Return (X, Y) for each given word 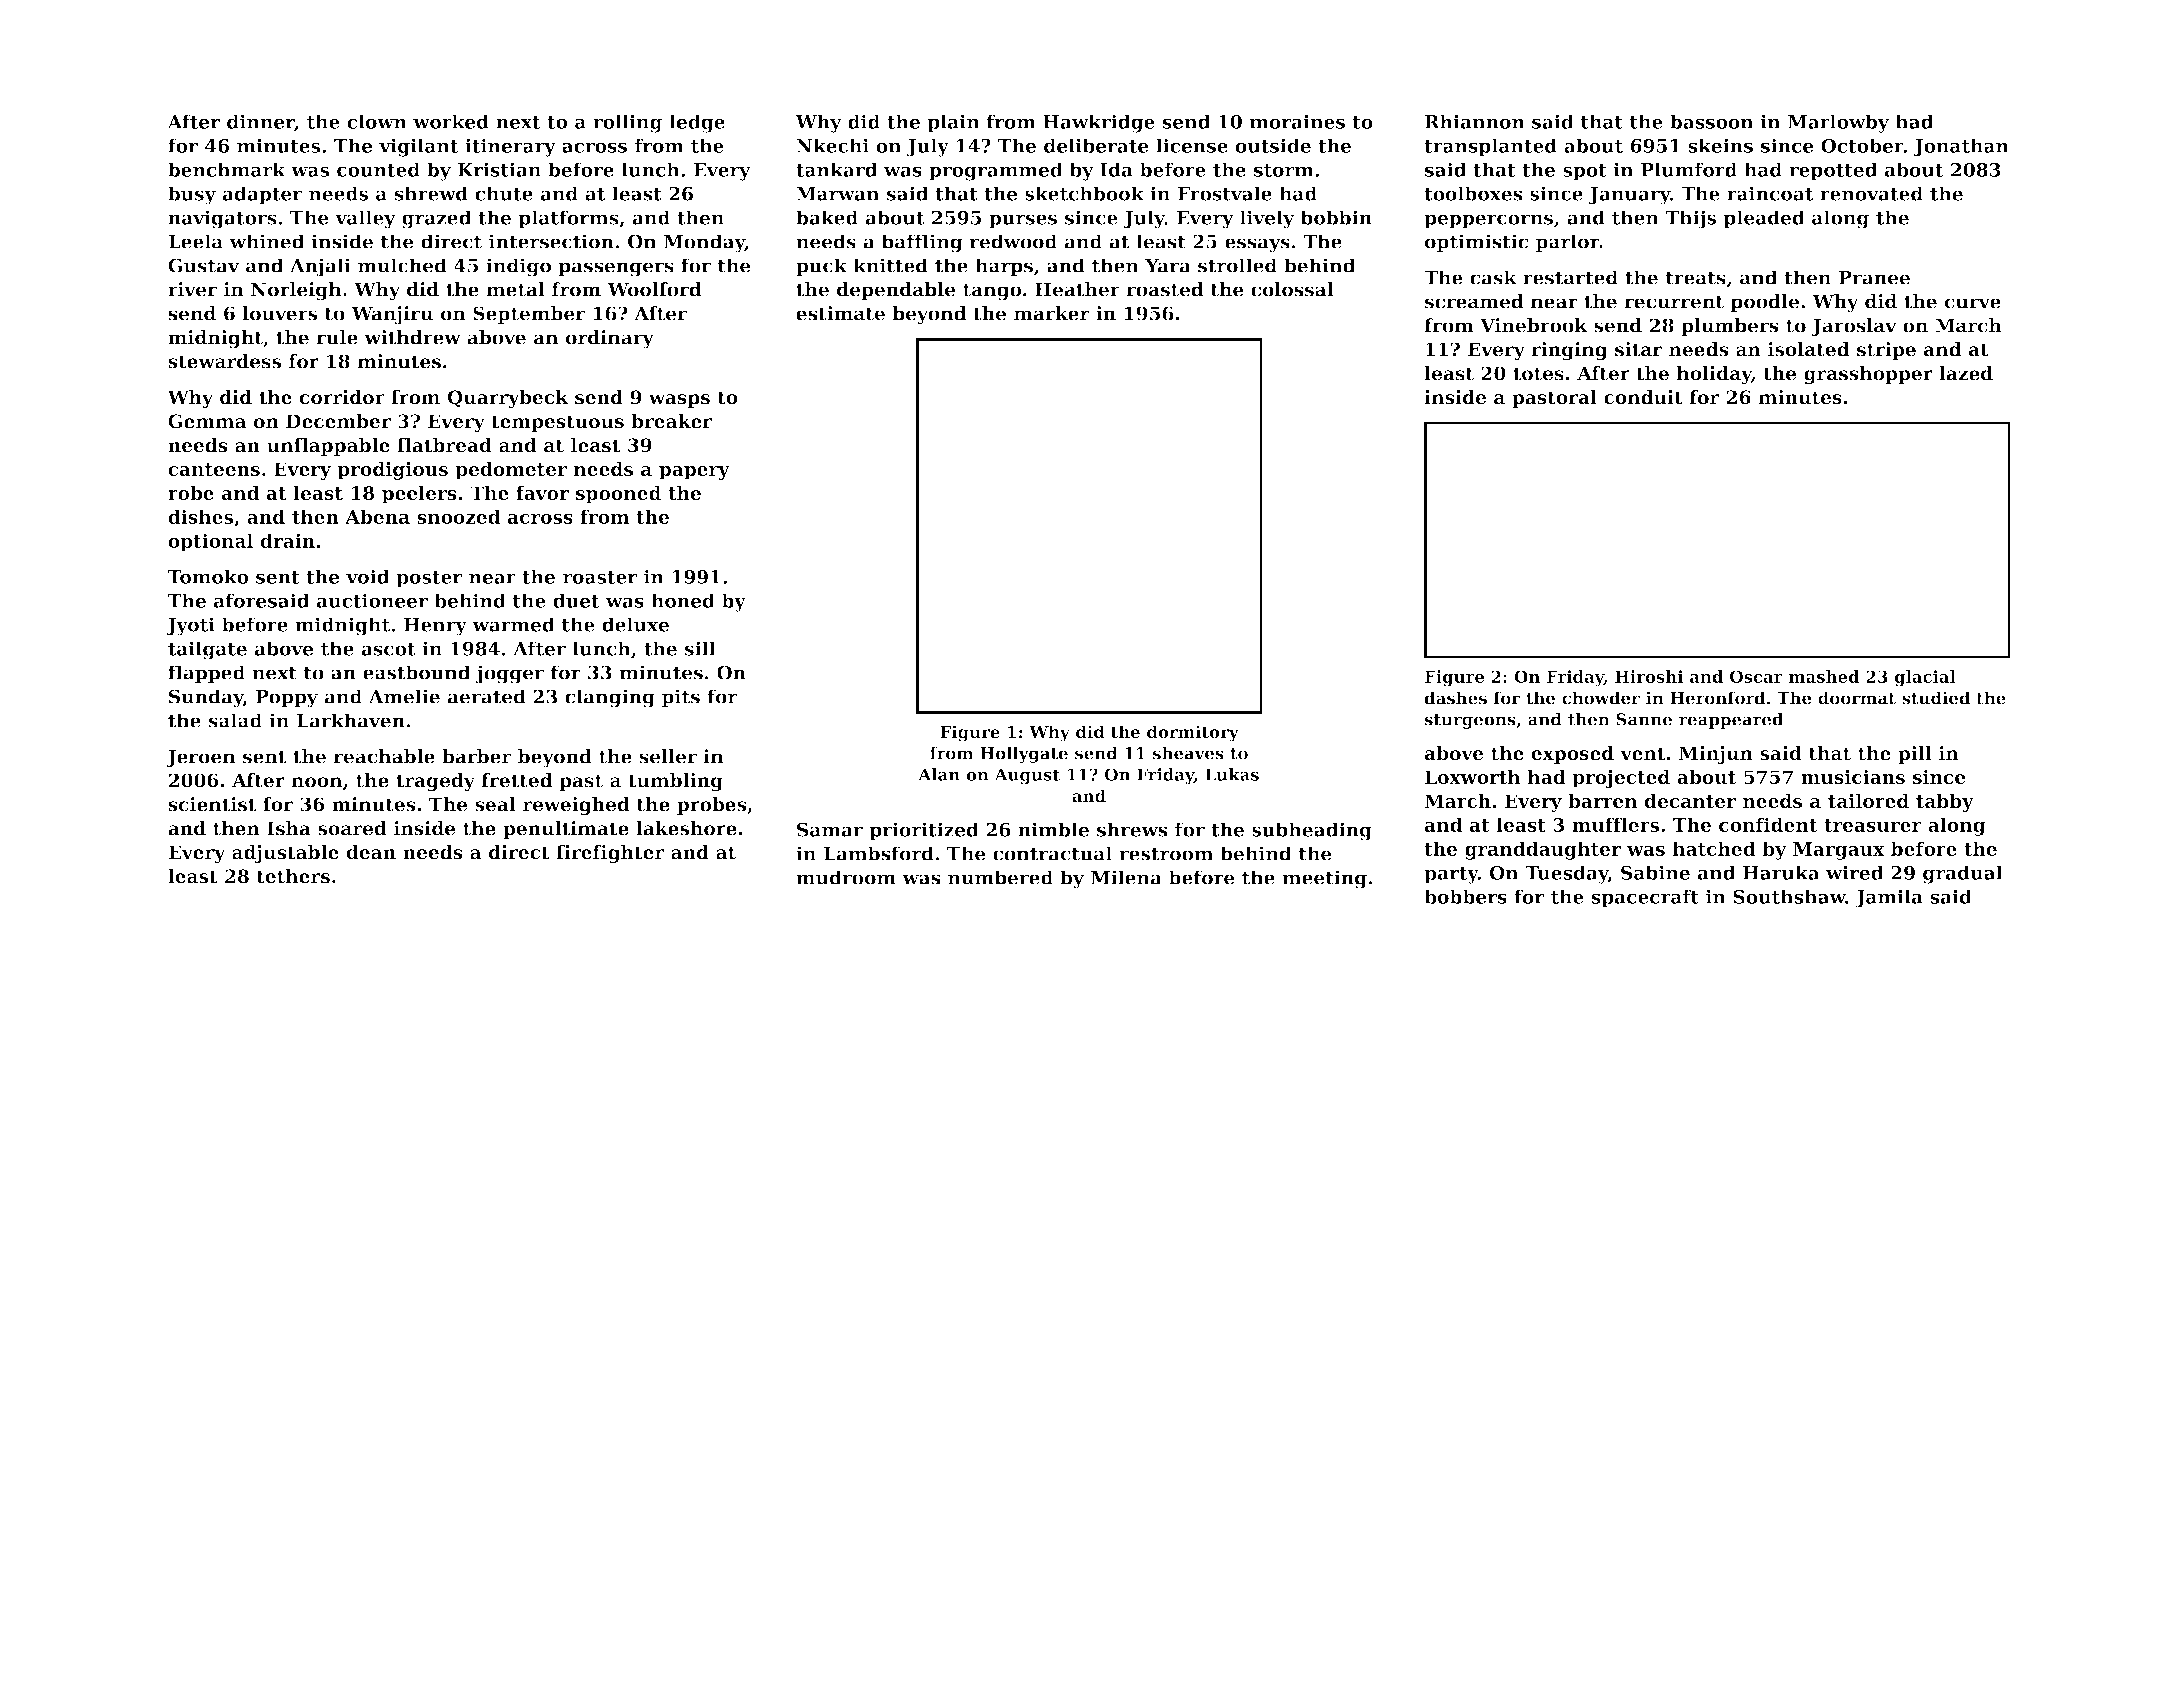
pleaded (1764, 219)
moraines (1297, 121)
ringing (1569, 351)
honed (683, 600)
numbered (1000, 877)
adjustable (285, 854)
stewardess (224, 361)
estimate (840, 313)
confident (1768, 824)
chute (504, 193)
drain (288, 540)
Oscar (1756, 676)
